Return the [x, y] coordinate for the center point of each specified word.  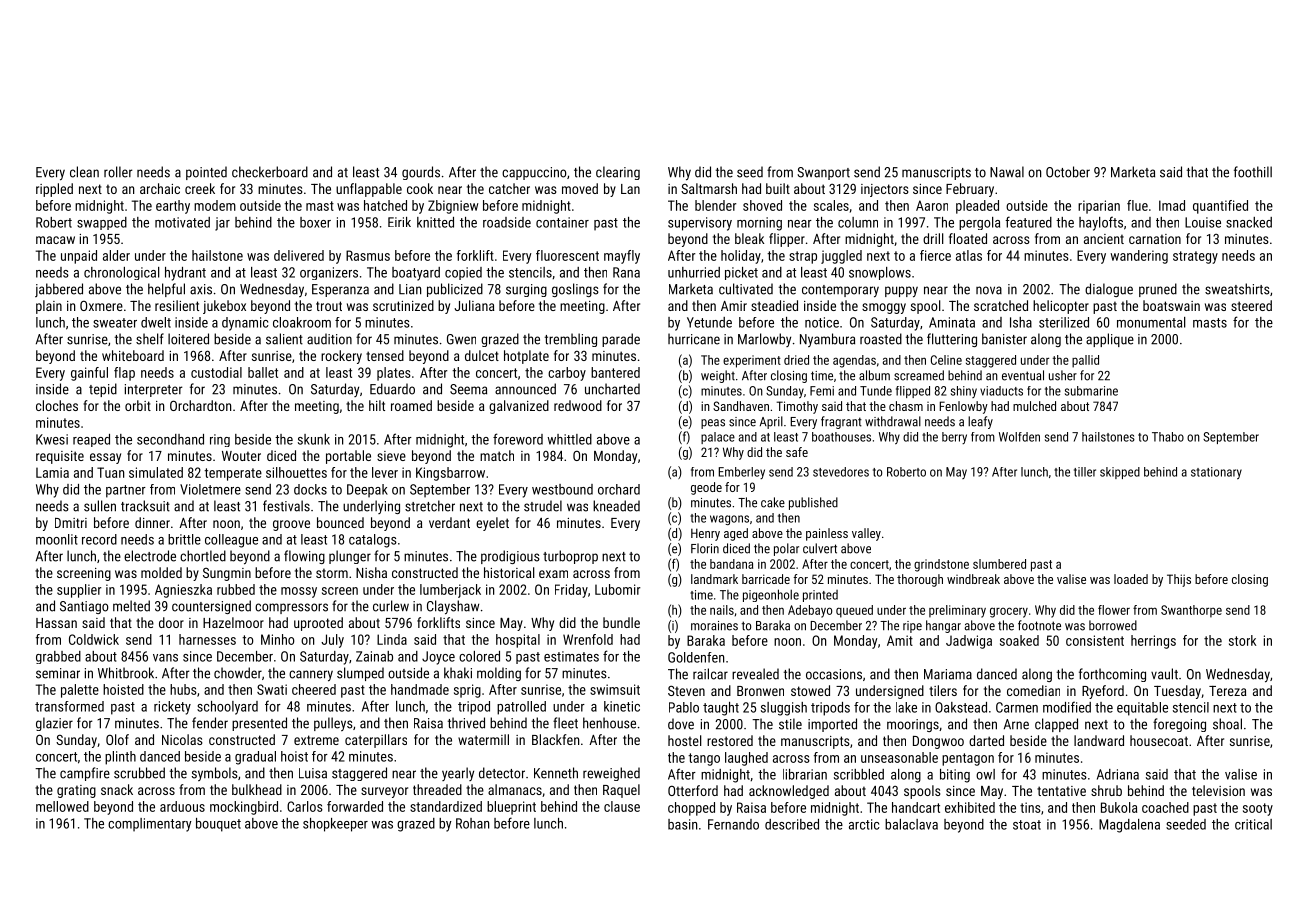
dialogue [1109, 290]
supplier [79, 591]
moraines [714, 626]
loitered [188, 339]
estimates [571, 656]
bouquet [218, 825]
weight [718, 376]
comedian [1033, 690]
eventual [1023, 375]
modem [215, 205]
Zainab [374, 656]
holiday [741, 257]
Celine [946, 360]
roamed [411, 405]
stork [1242, 640]
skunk [314, 439]
